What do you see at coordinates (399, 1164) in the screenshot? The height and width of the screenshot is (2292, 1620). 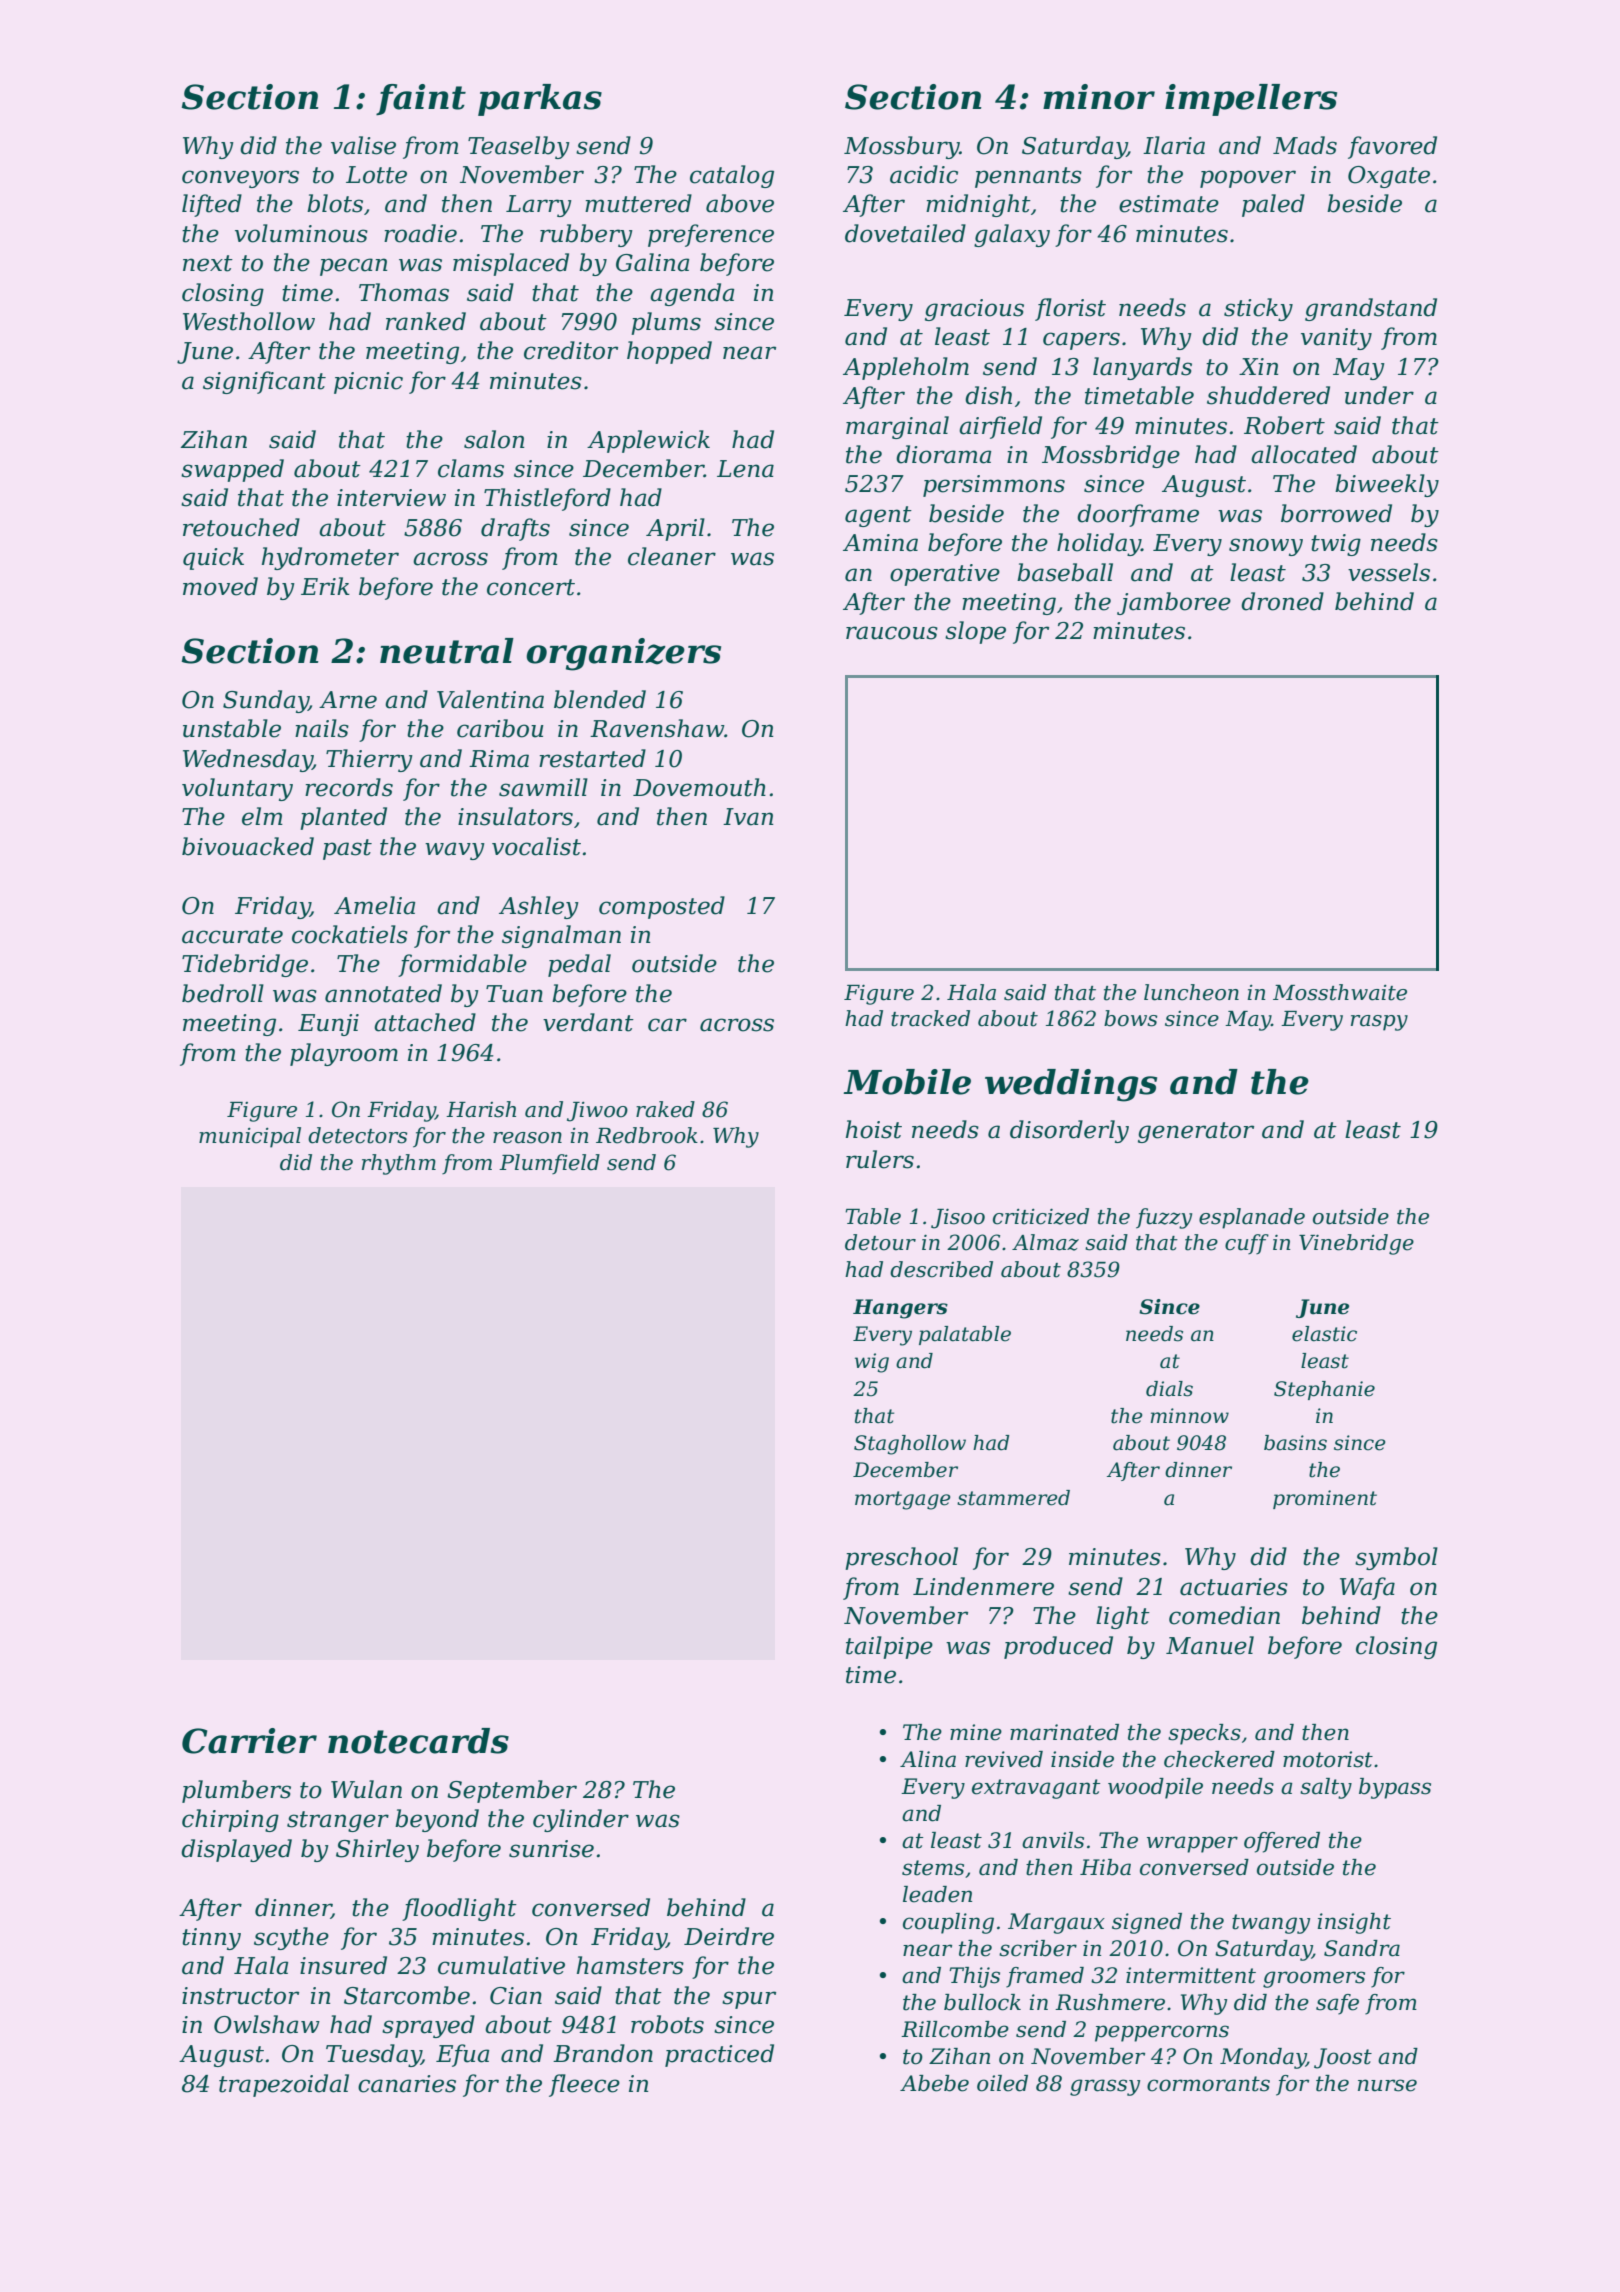 I see `rhythm` at bounding box center [399, 1164].
